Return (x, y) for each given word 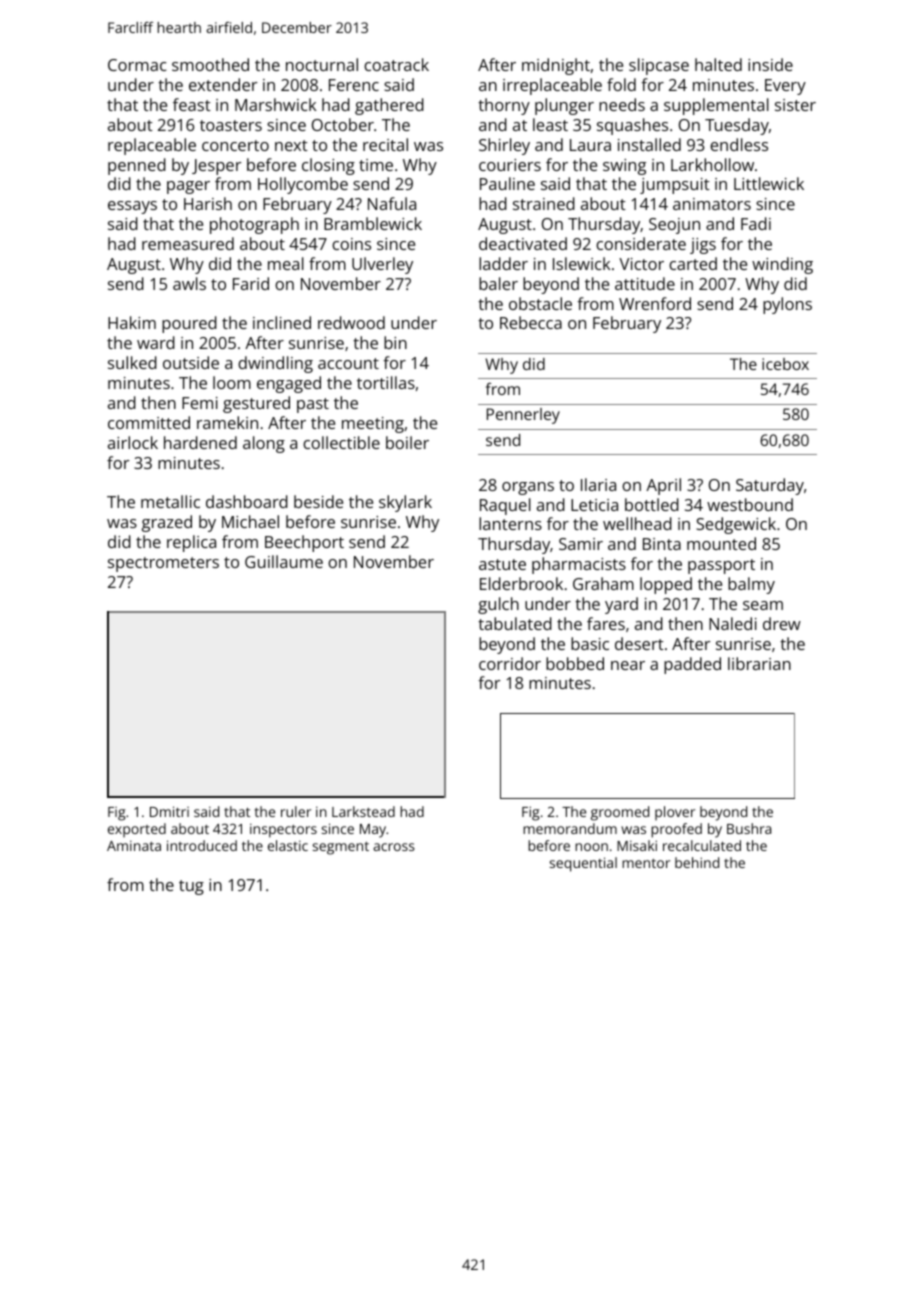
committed (149, 422)
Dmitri (169, 811)
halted (718, 64)
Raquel (505, 506)
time (376, 165)
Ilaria (598, 484)
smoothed (210, 64)
